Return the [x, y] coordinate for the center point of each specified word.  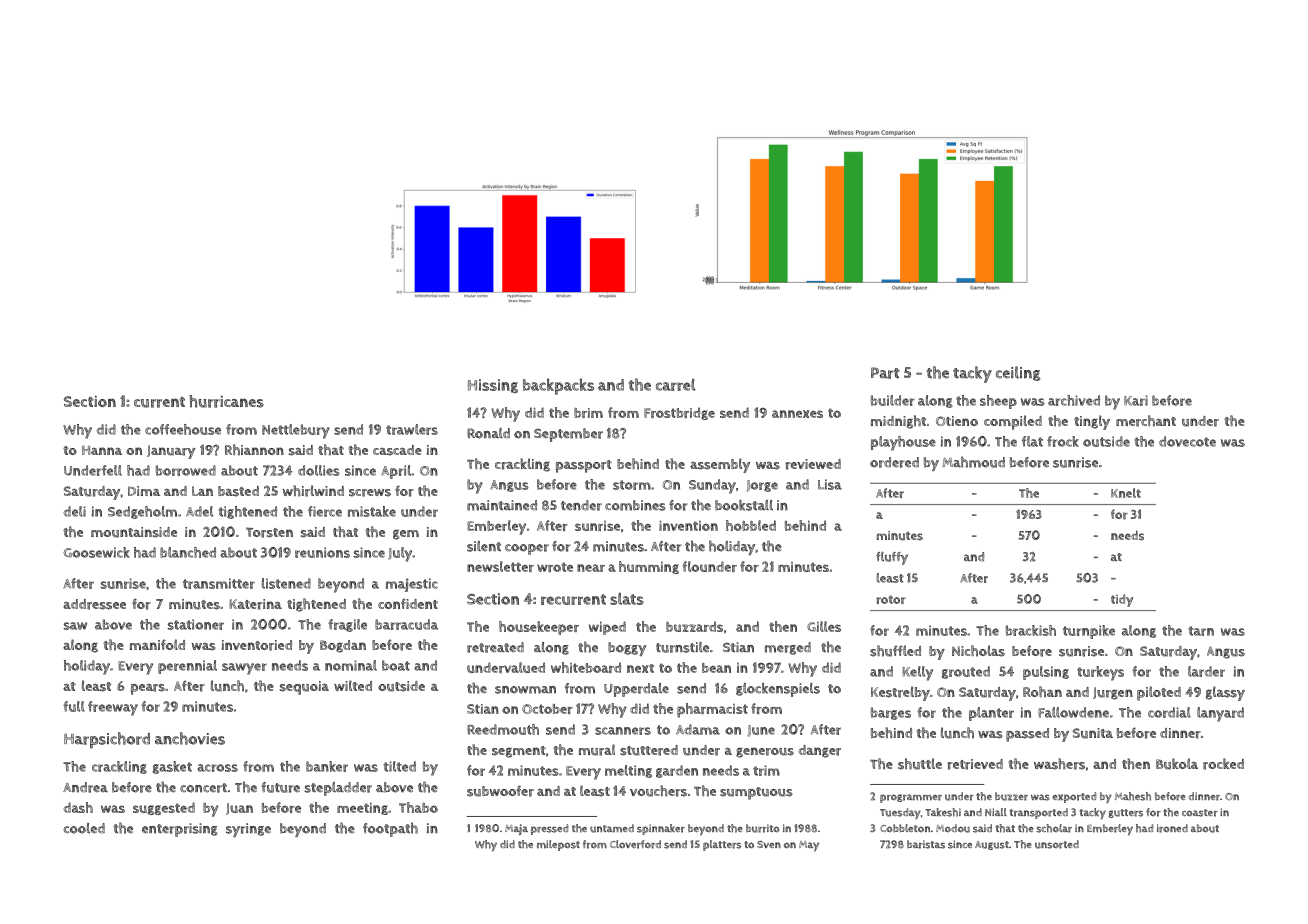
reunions [322, 552]
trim [766, 770]
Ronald [488, 433]
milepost [558, 845]
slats [627, 598]
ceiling [1018, 373]
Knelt [1126, 493]
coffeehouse [183, 429]
